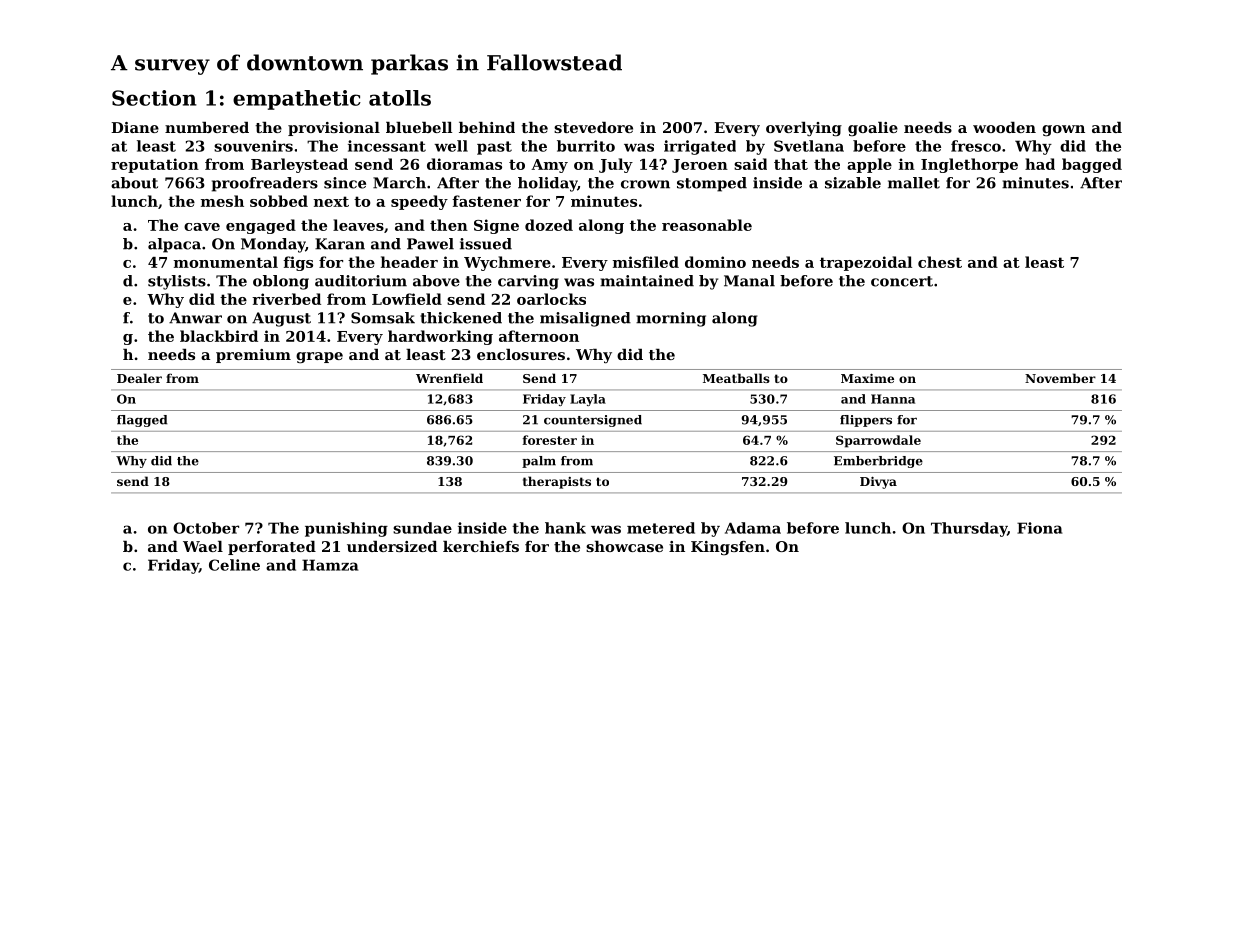 The height and width of the image is (952, 1233). What do you see at coordinates (286, 299) in the image?
I see `riverbed` at bounding box center [286, 299].
